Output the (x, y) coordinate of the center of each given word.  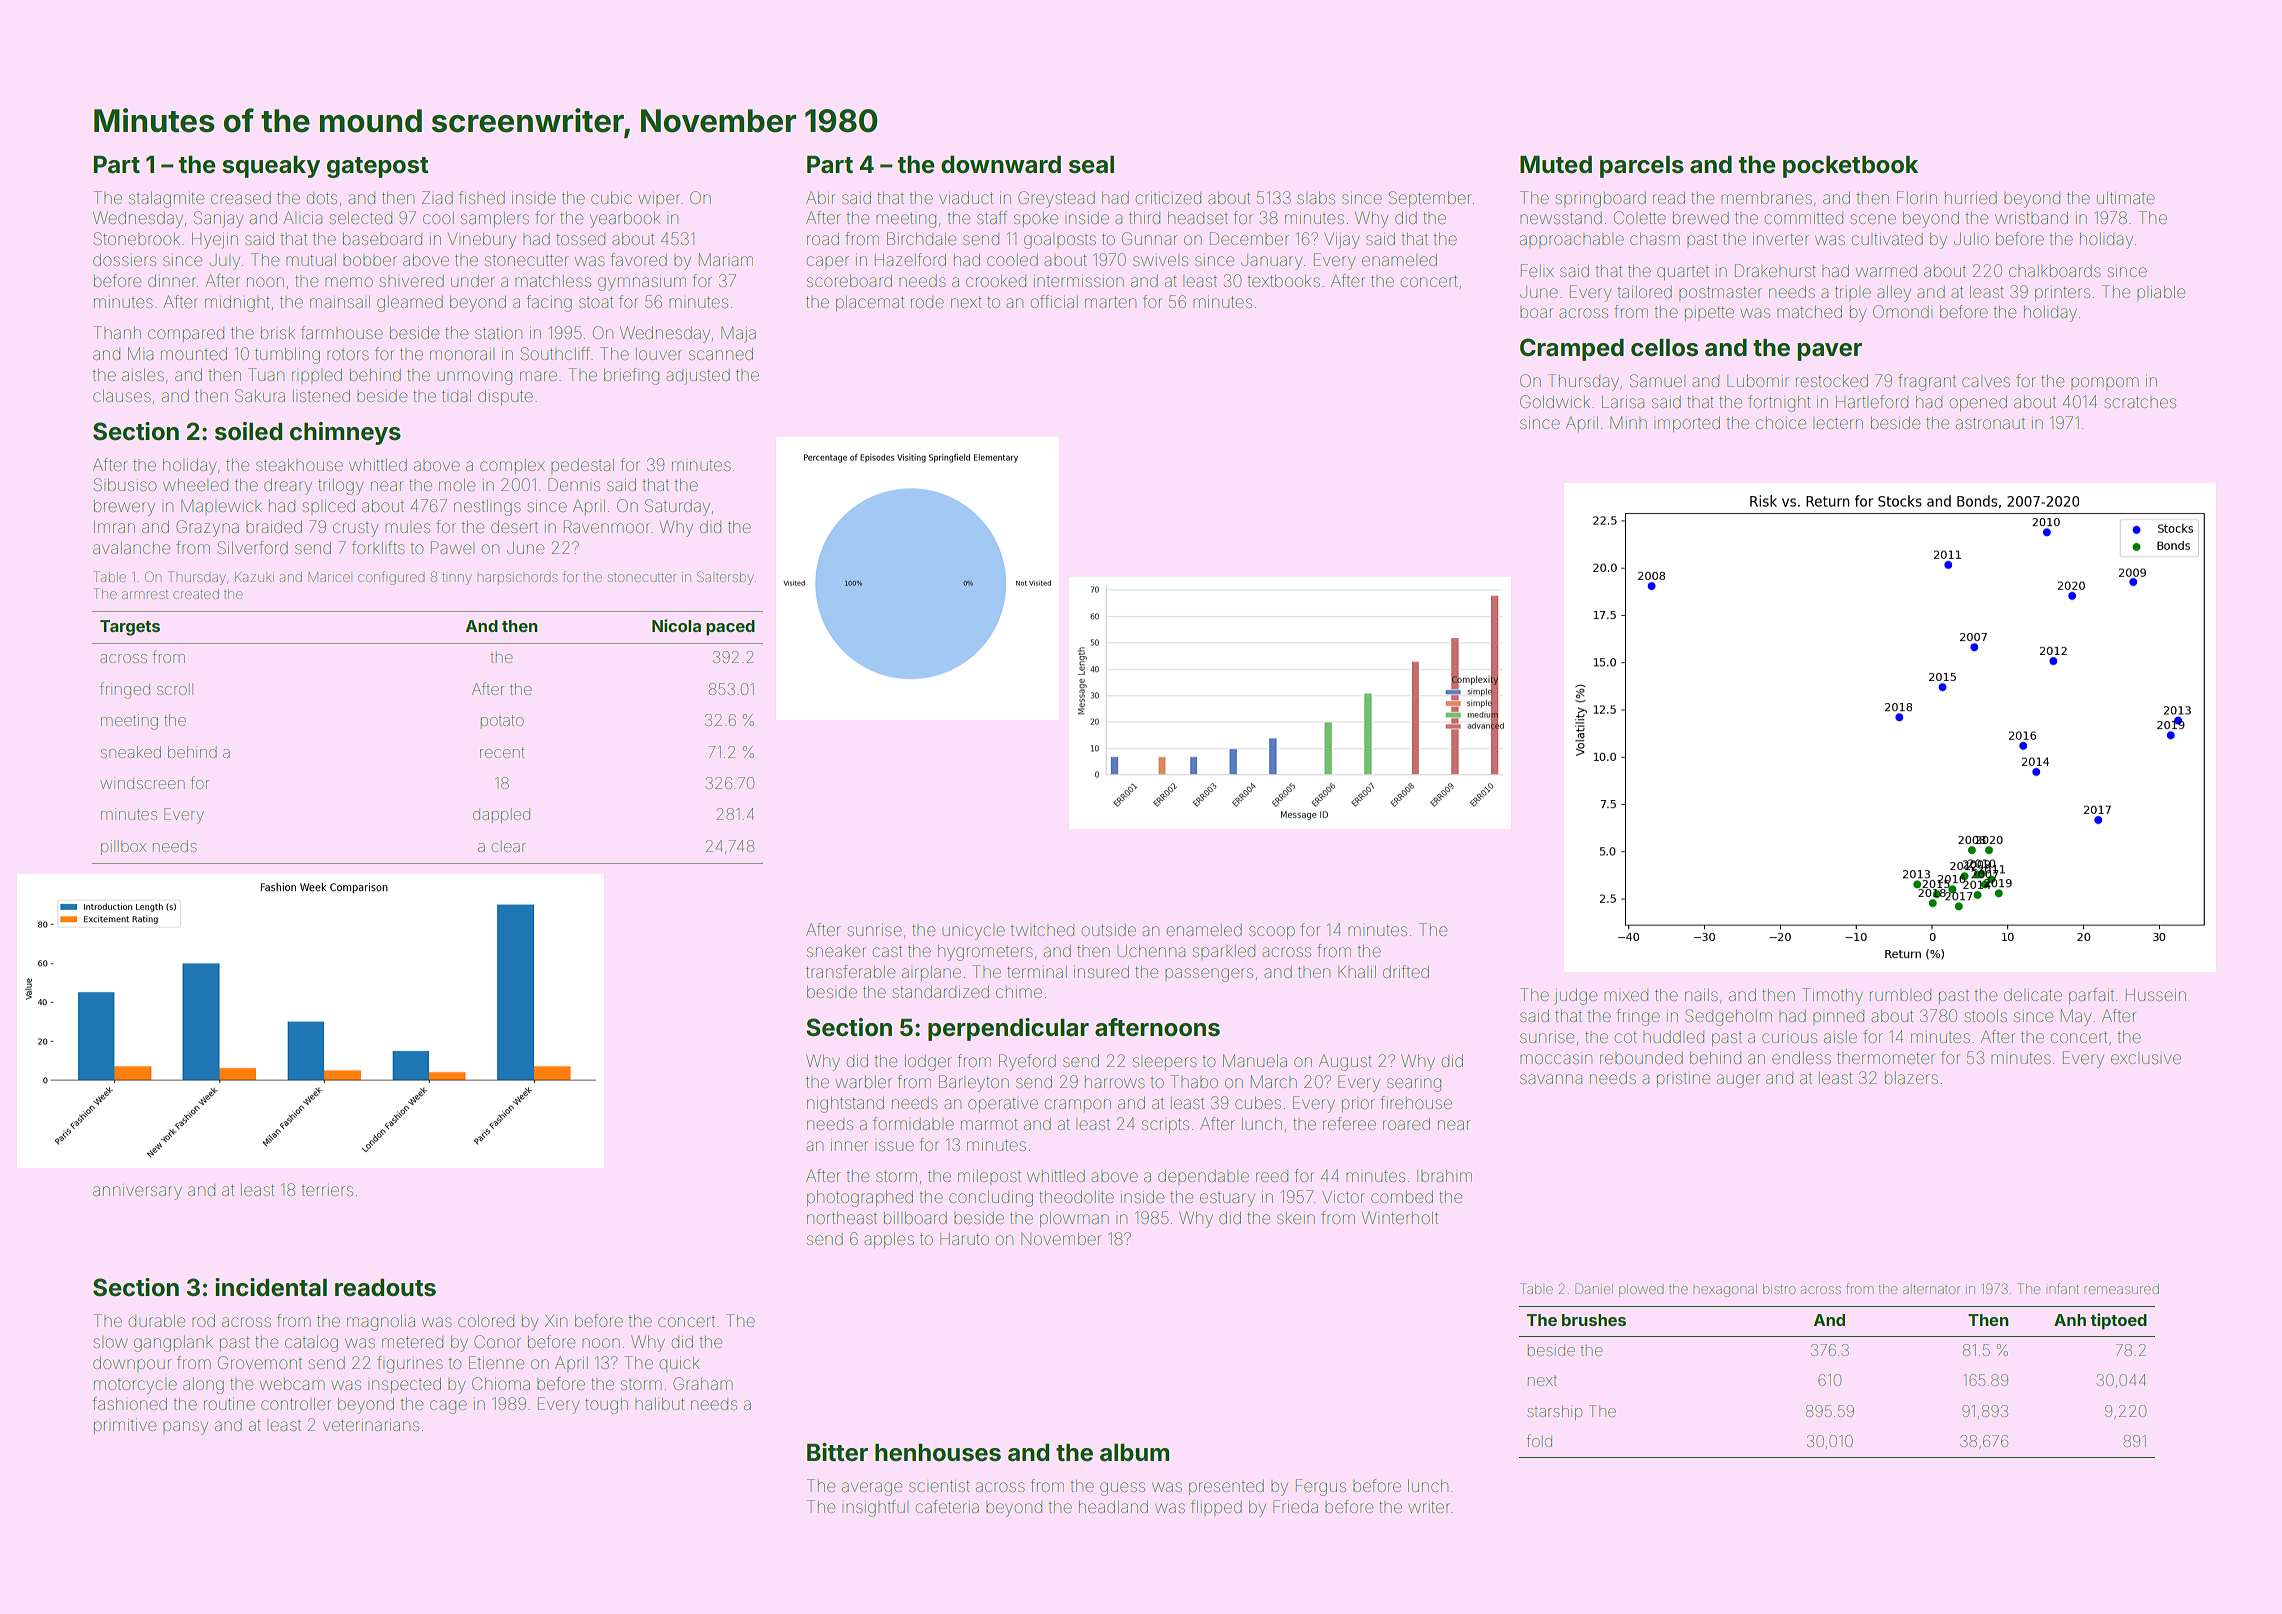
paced (730, 628)
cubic (611, 198)
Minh (1628, 422)
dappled (501, 815)
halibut (659, 1404)
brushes (1594, 1320)
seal (1091, 165)
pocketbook (1850, 167)
